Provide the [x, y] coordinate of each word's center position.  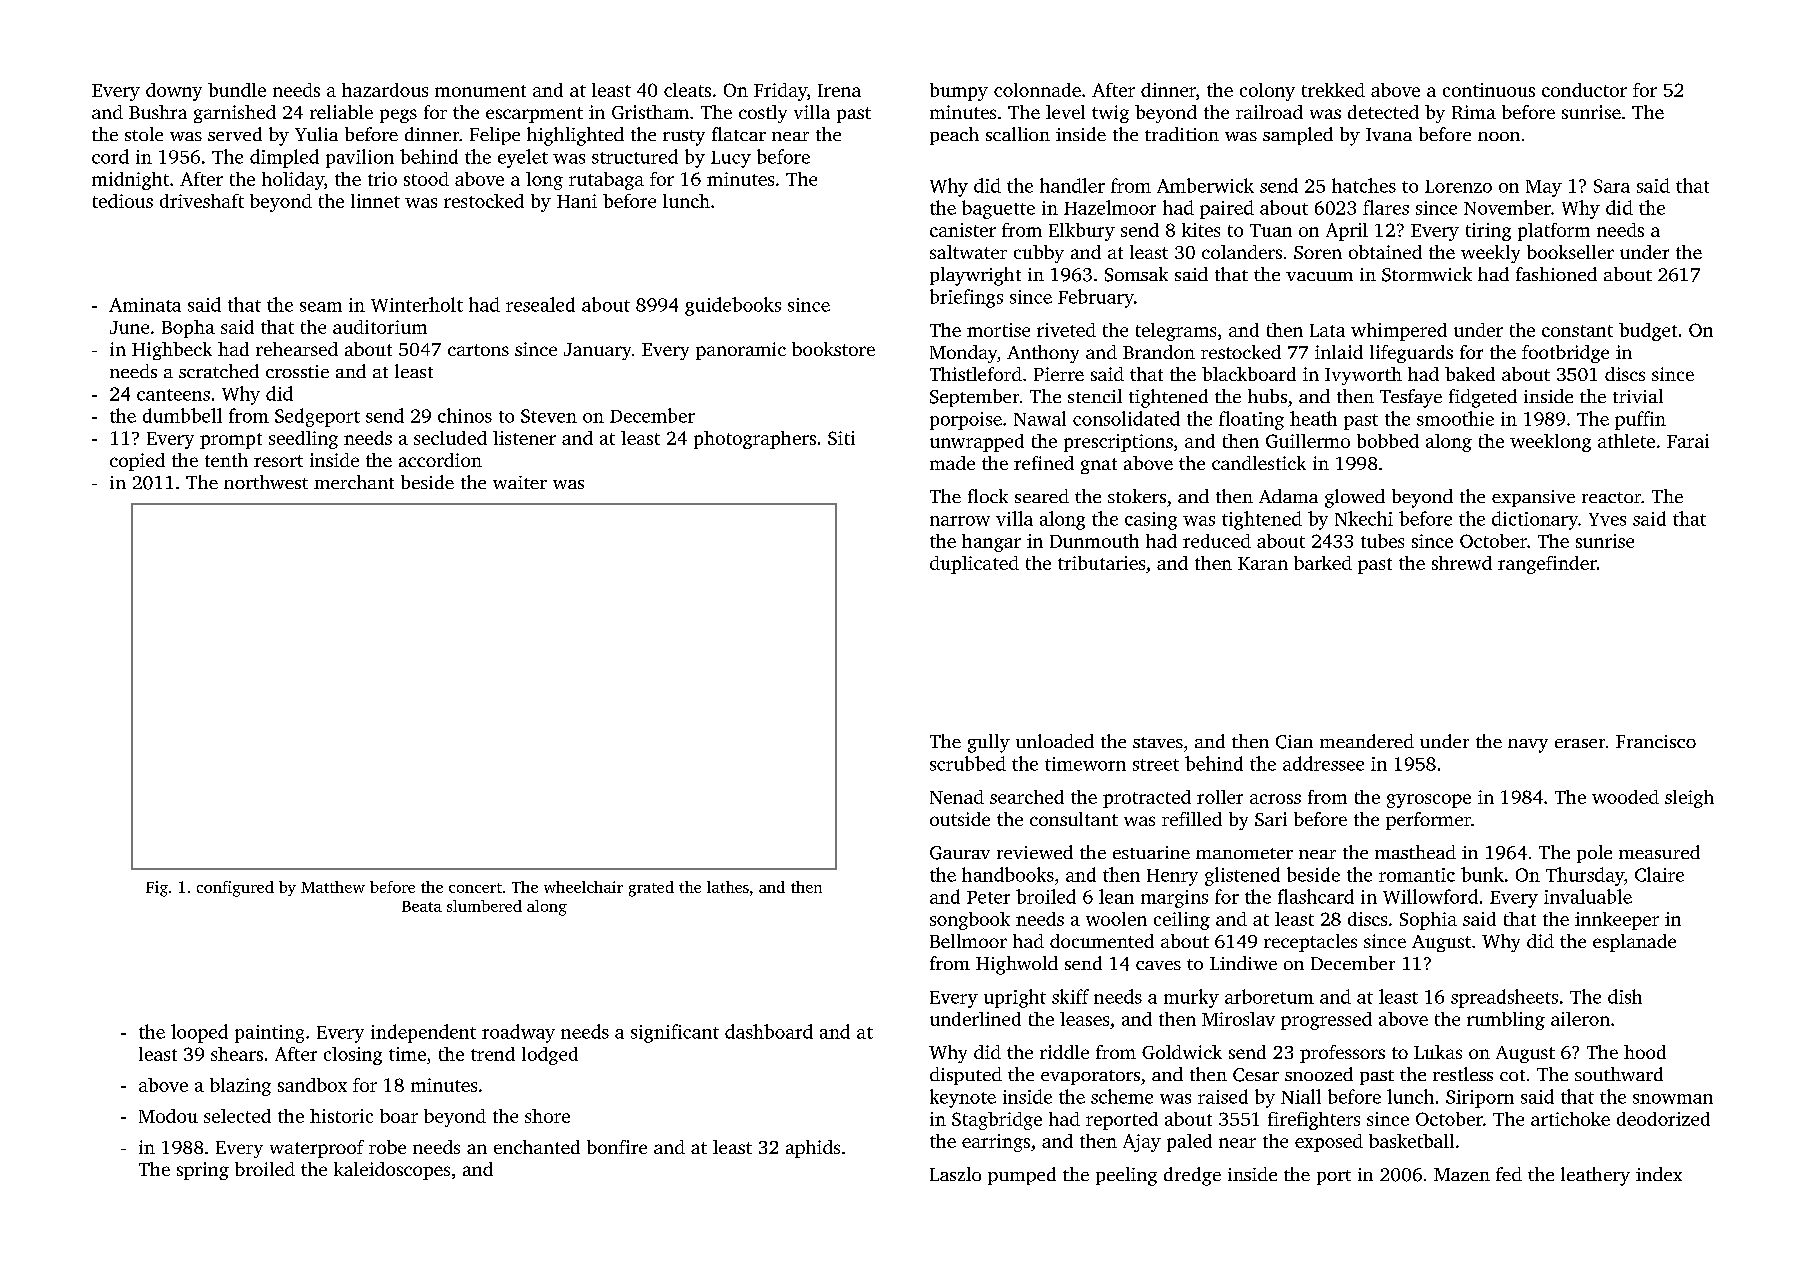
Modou [168, 1116]
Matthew [333, 887]
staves [1158, 742]
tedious [123, 201]
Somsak [1136, 274]
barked [1323, 563]
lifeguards [1411, 354]
